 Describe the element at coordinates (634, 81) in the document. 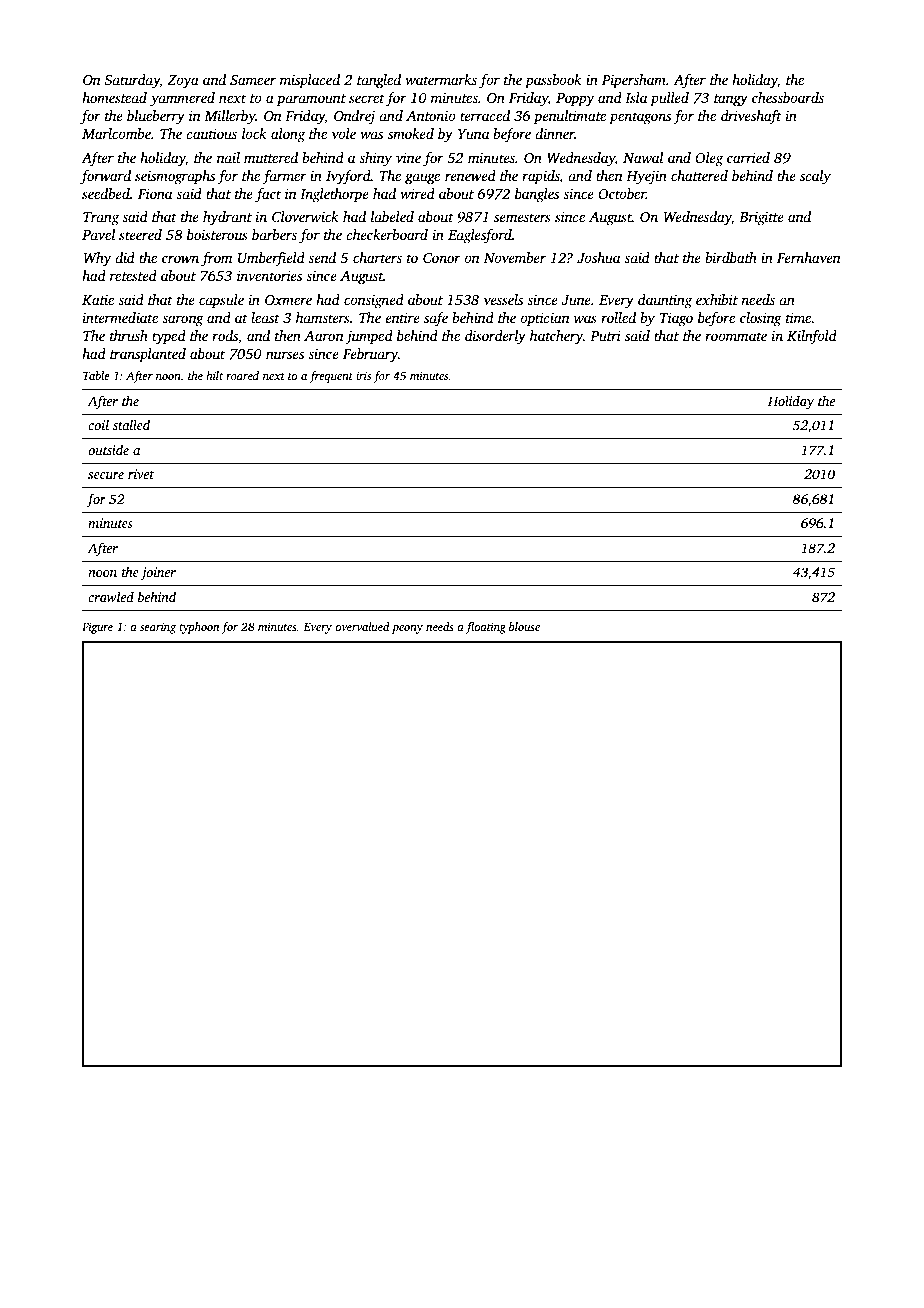

I see `Pipersham` at that location.
